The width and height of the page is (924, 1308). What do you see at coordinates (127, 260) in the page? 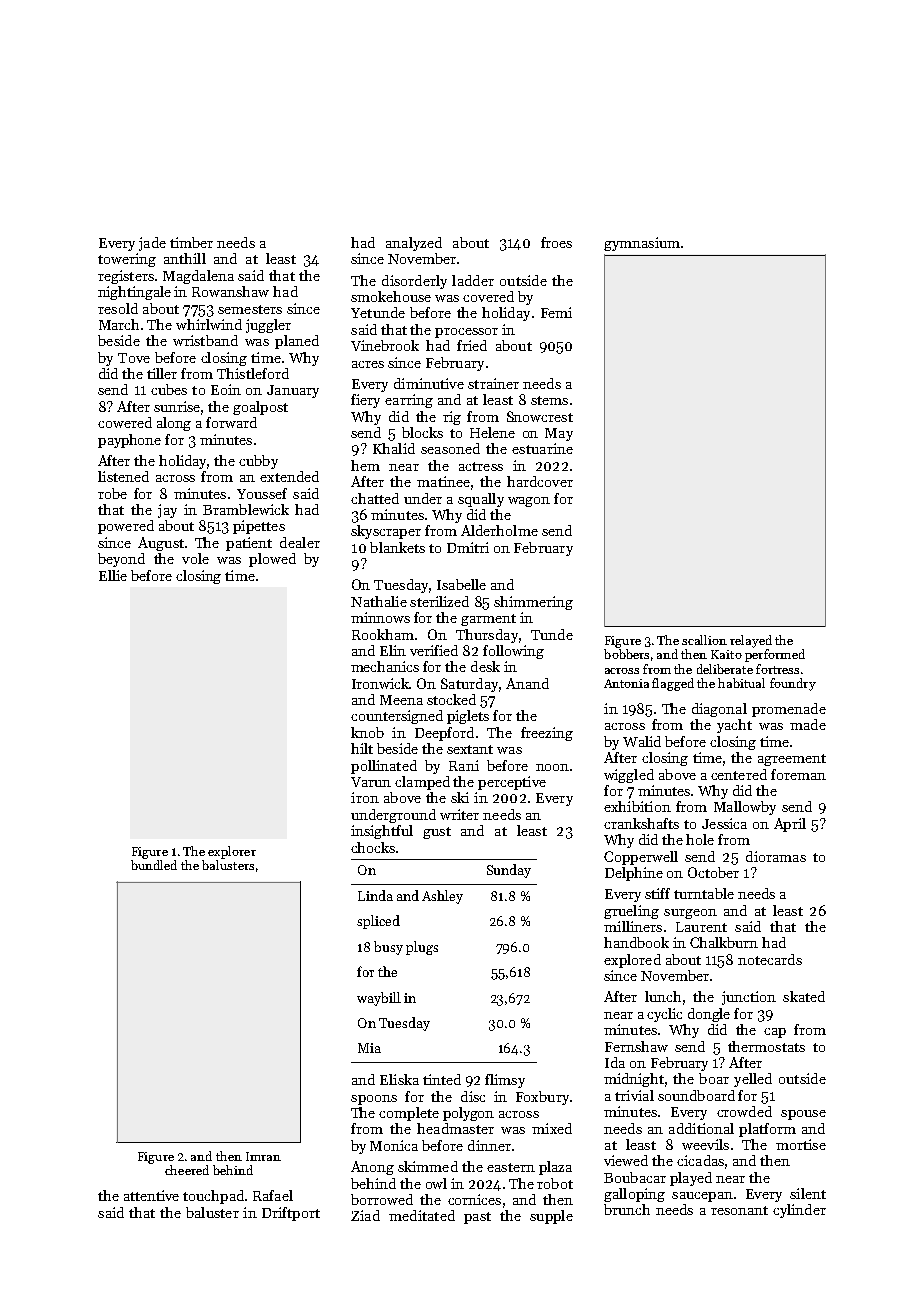
I see `towering` at bounding box center [127, 260].
